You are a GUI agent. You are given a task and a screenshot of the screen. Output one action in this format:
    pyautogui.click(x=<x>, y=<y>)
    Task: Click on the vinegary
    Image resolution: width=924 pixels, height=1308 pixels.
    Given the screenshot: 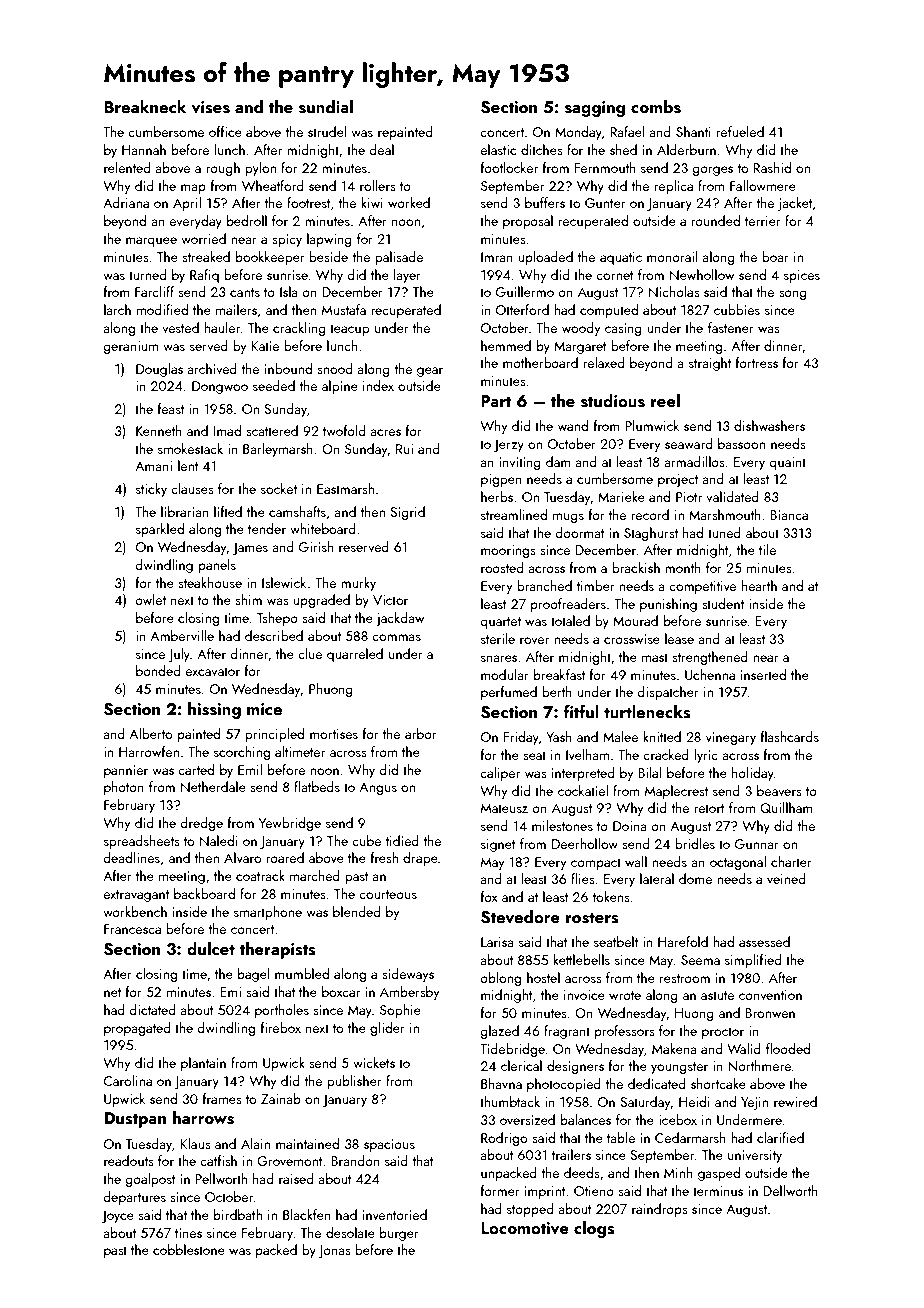 What is the action you would take?
    pyautogui.click(x=731, y=738)
